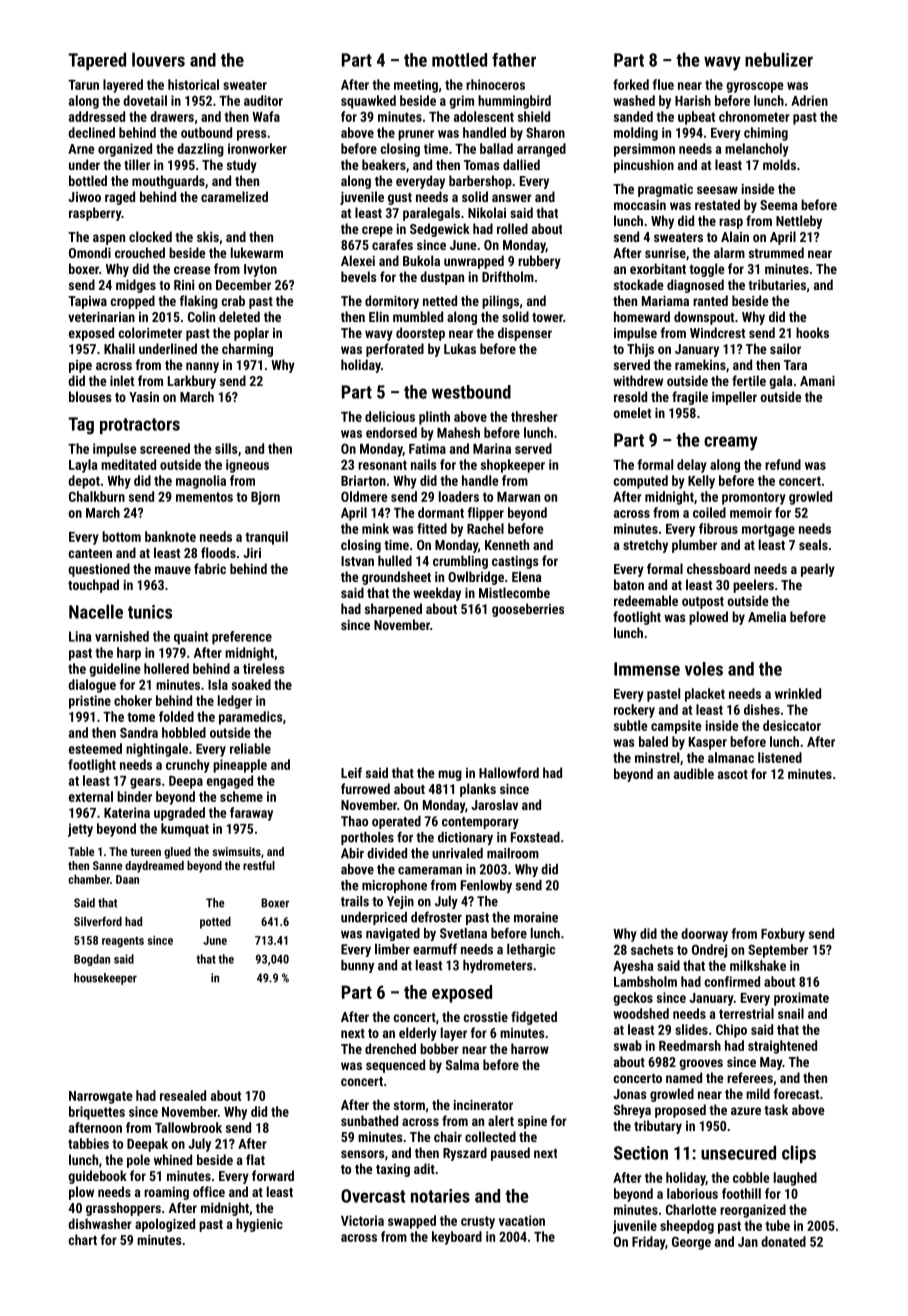 The image size is (908, 1316). Describe the element at coordinates (202, 367) in the page. I see `nanny` at that location.
